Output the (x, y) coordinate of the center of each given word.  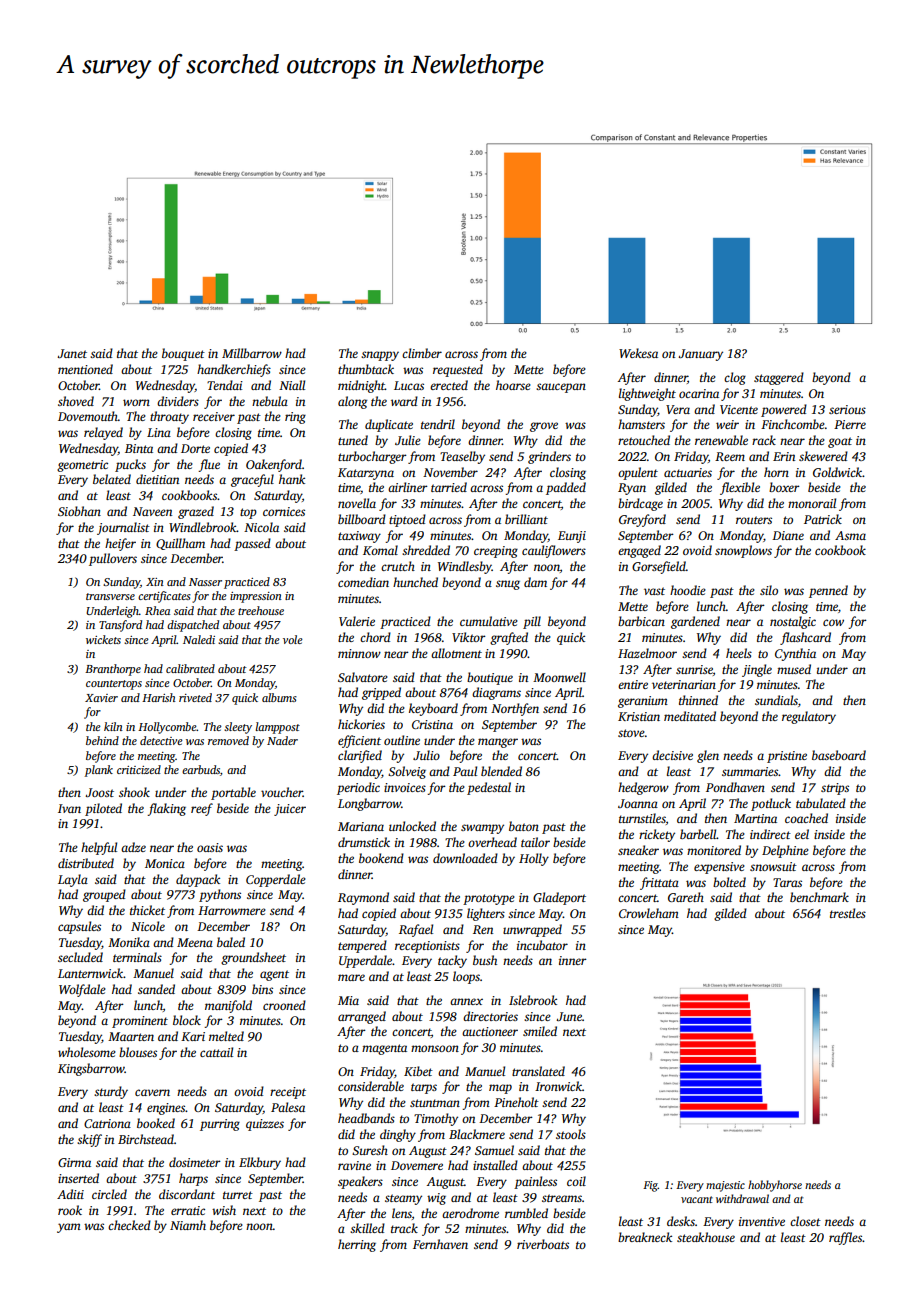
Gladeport (559, 898)
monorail (812, 503)
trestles (848, 913)
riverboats (543, 1244)
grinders (549, 457)
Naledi (199, 639)
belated (112, 479)
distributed (86, 863)
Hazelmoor (647, 653)
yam (69, 1228)
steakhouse (706, 1237)
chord (375, 637)
